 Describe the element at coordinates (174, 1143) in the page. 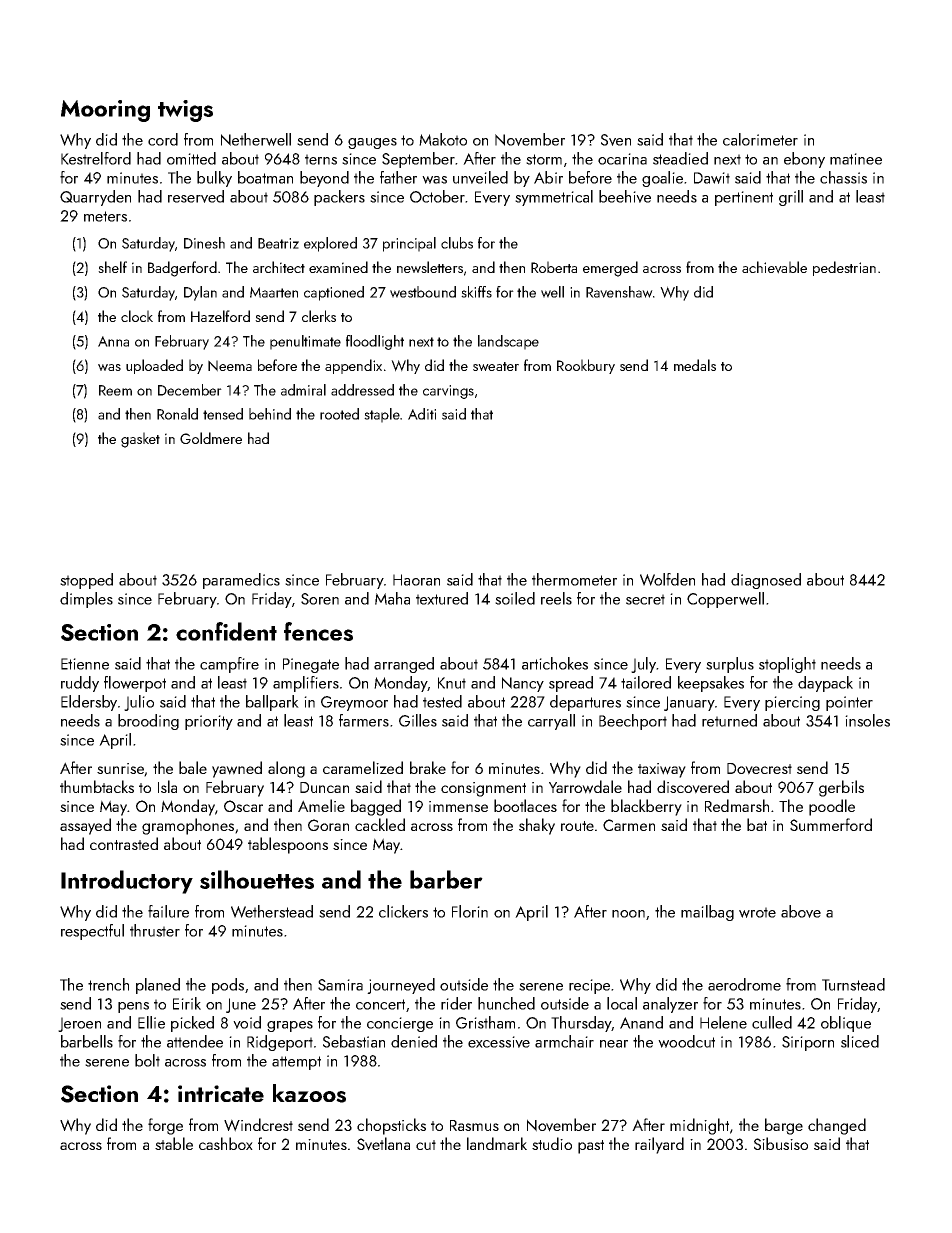

I see `stable` at that location.
